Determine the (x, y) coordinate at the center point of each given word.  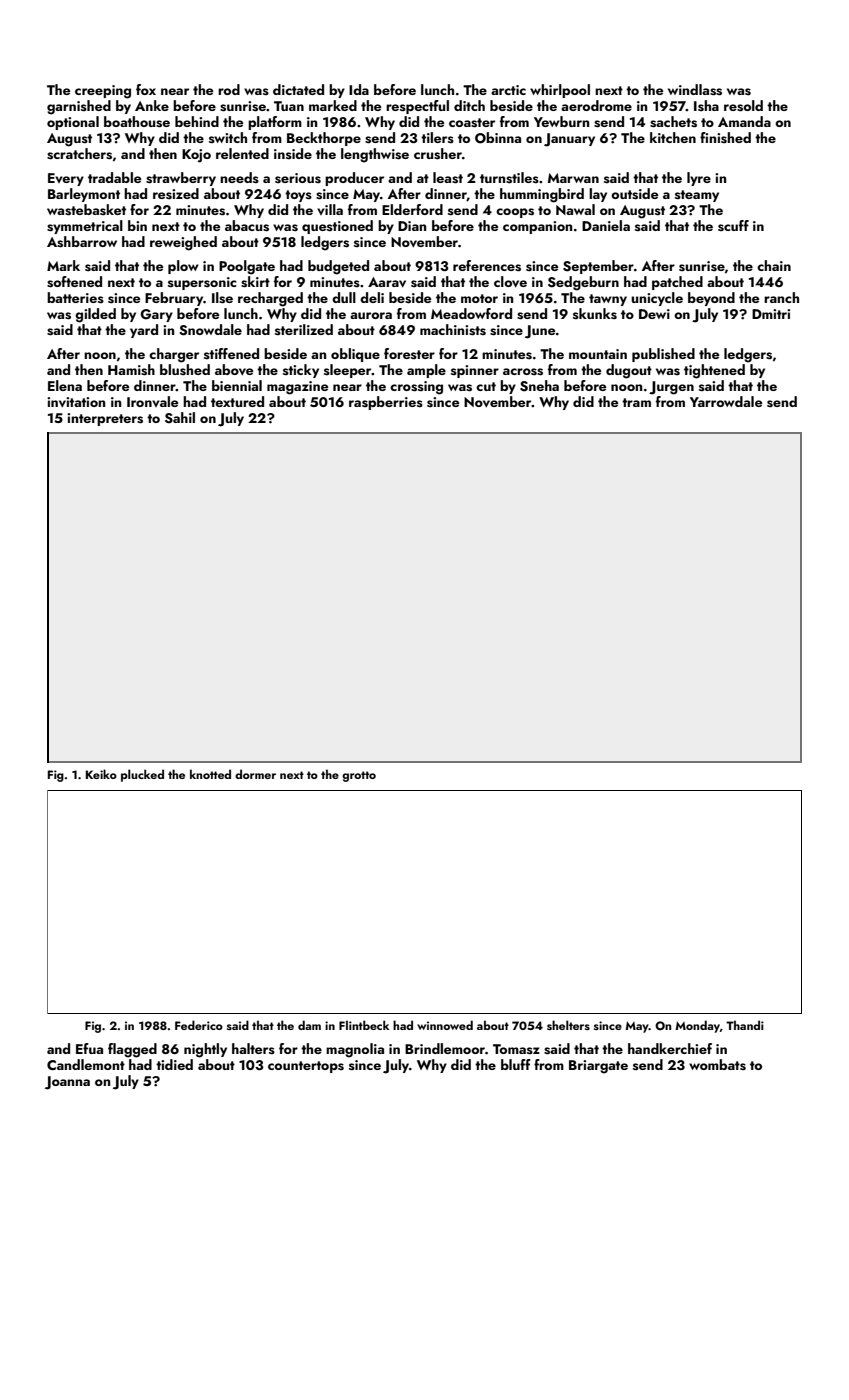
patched (677, 283)
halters (253, 1048)
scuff (733, 226)
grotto (359, 776)
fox (146, 89)
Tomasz (516, 1049)
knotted (210, 774)
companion (537, 227)
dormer (255, 774)
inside (293, 153)
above (234, 370)
